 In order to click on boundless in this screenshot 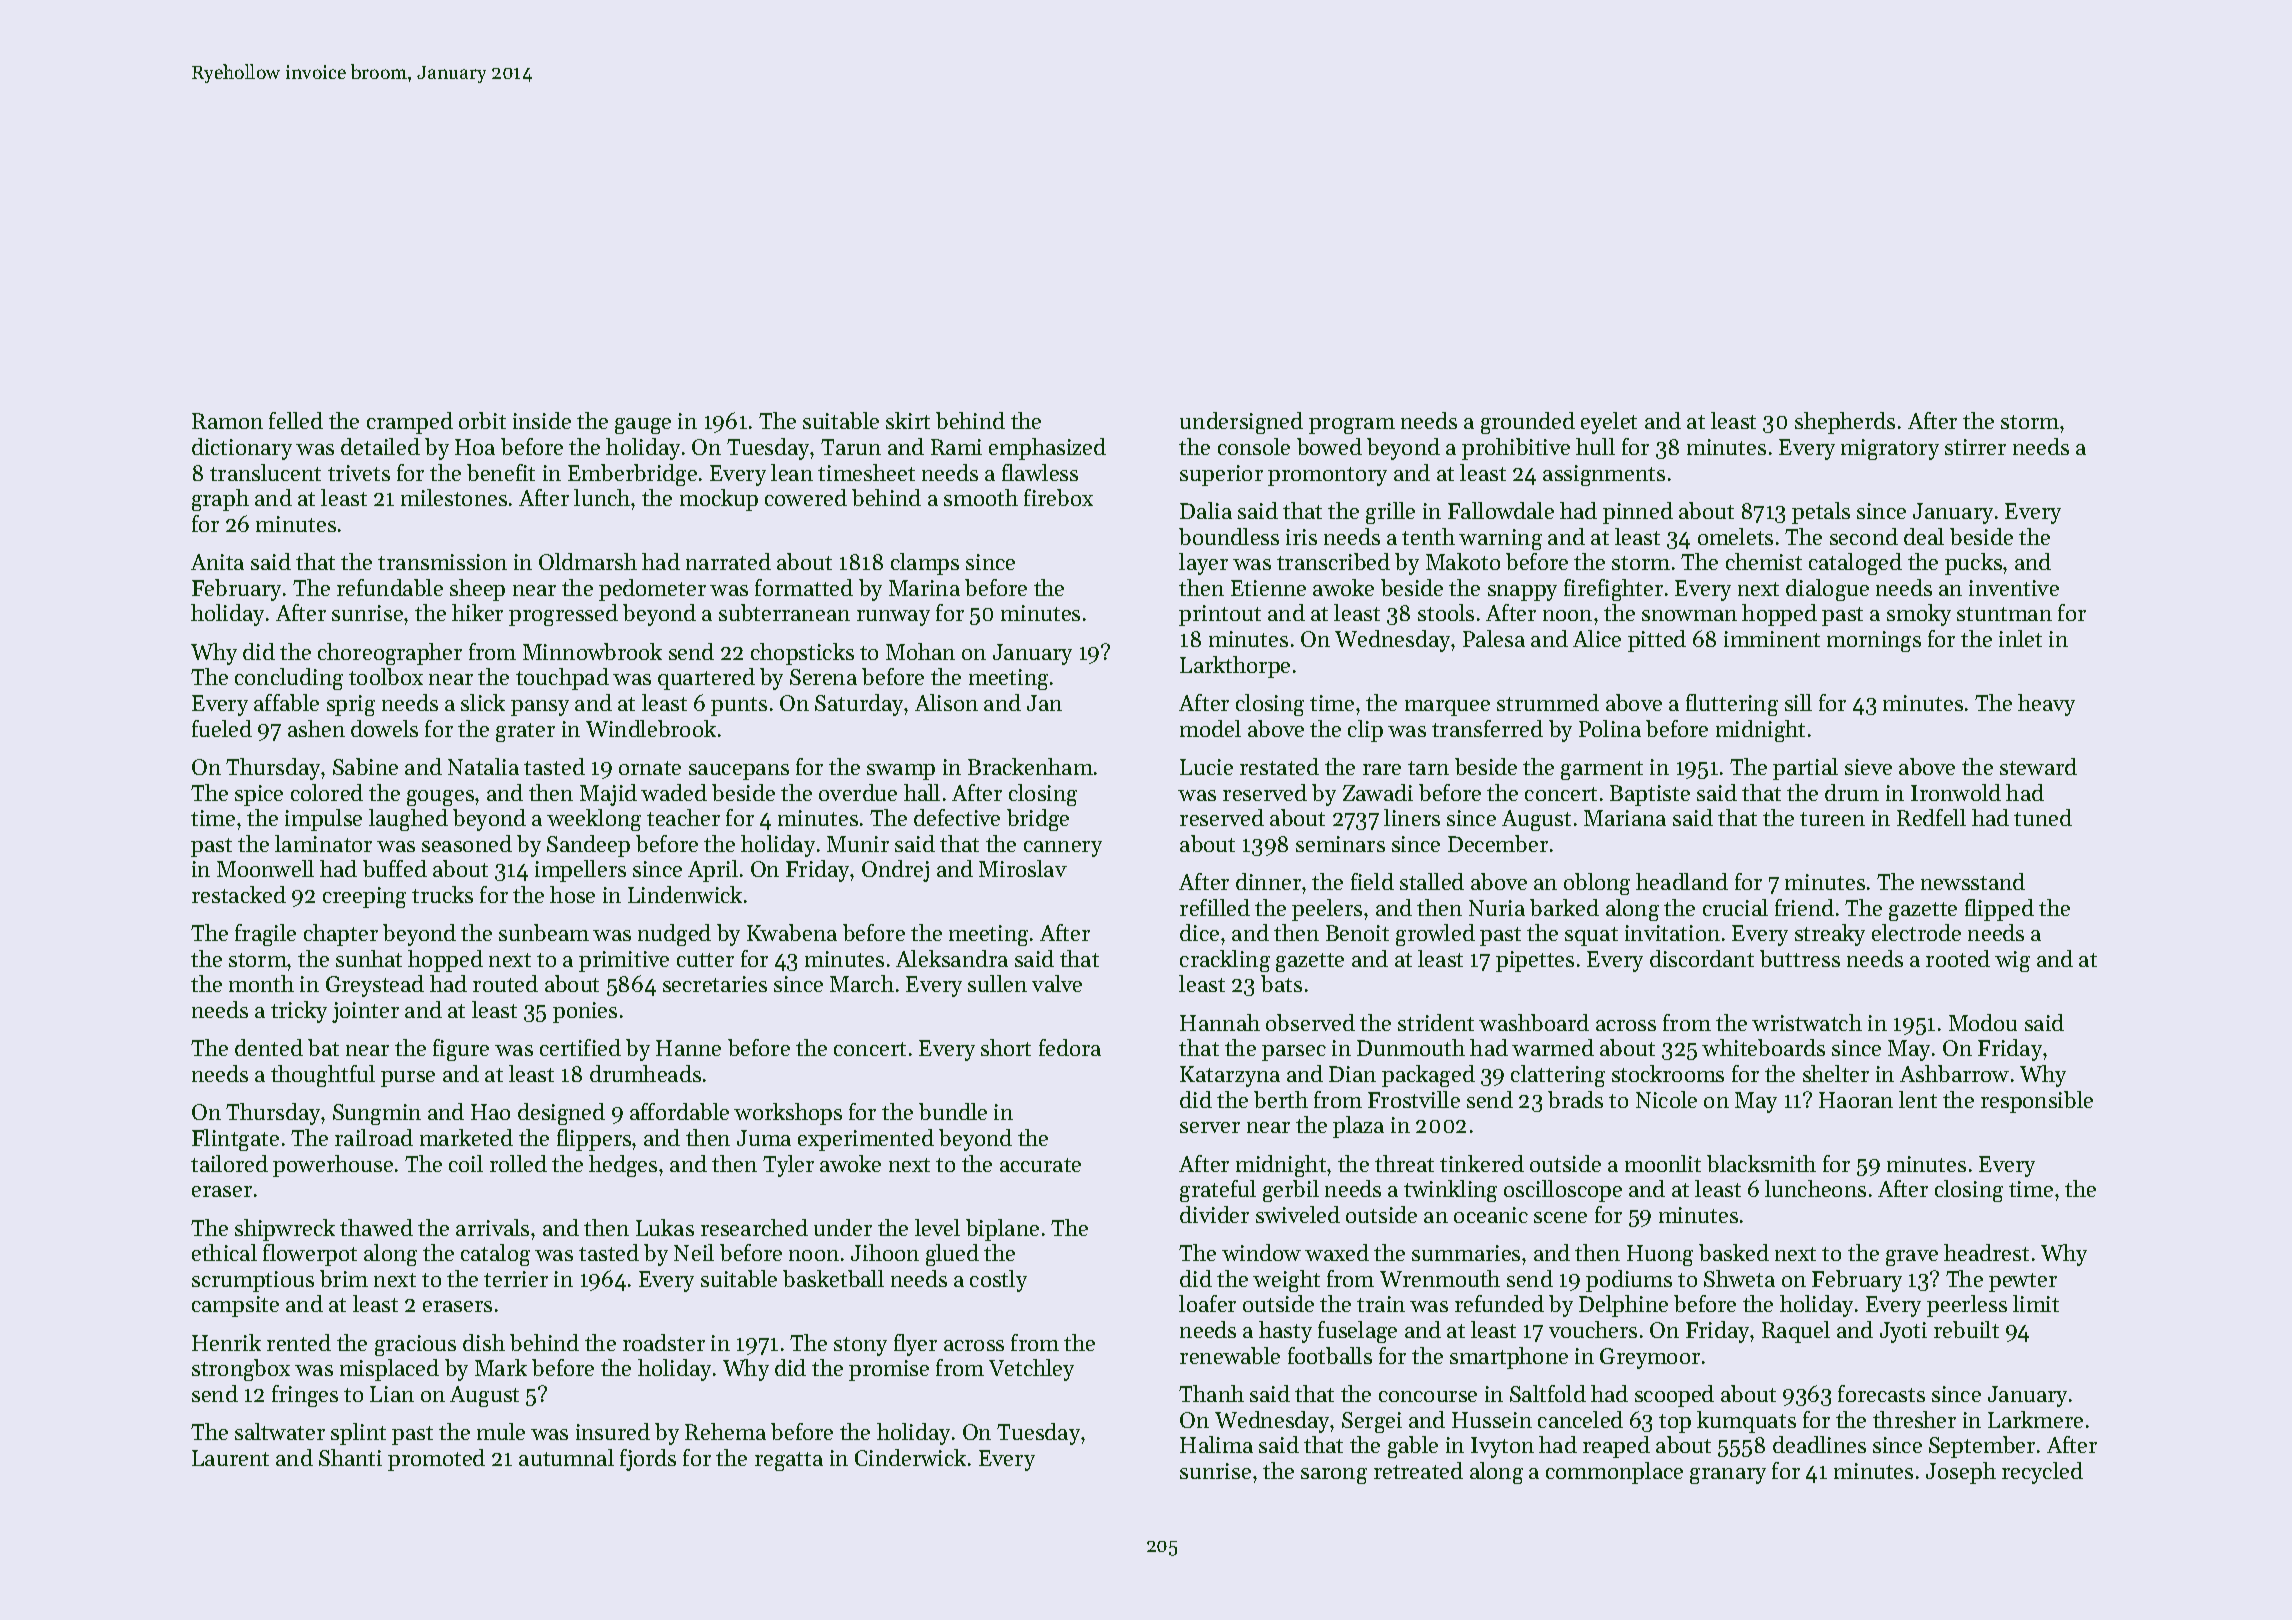, I will do `click(1229, 536)`.
